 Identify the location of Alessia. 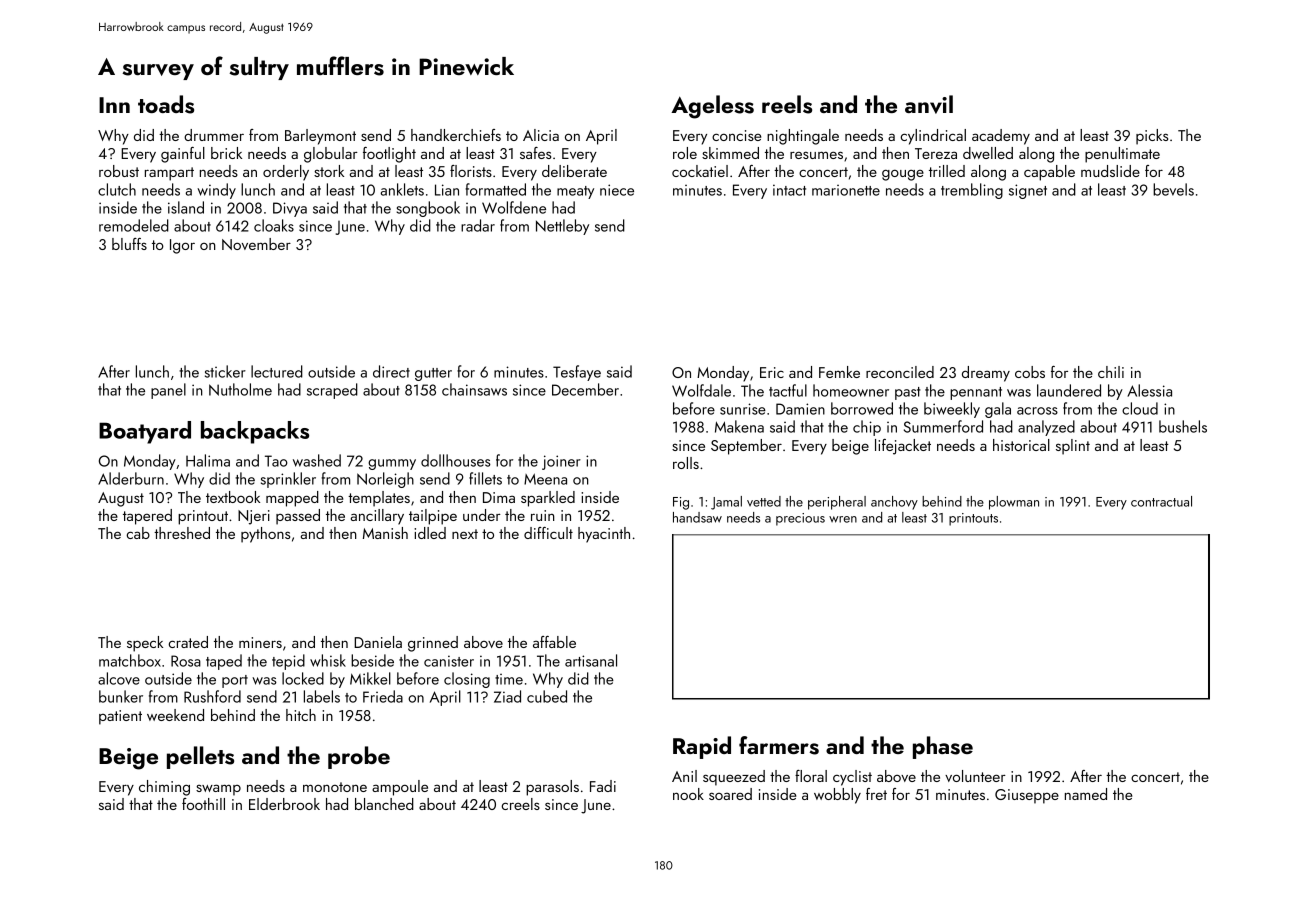
(1149, 390).
